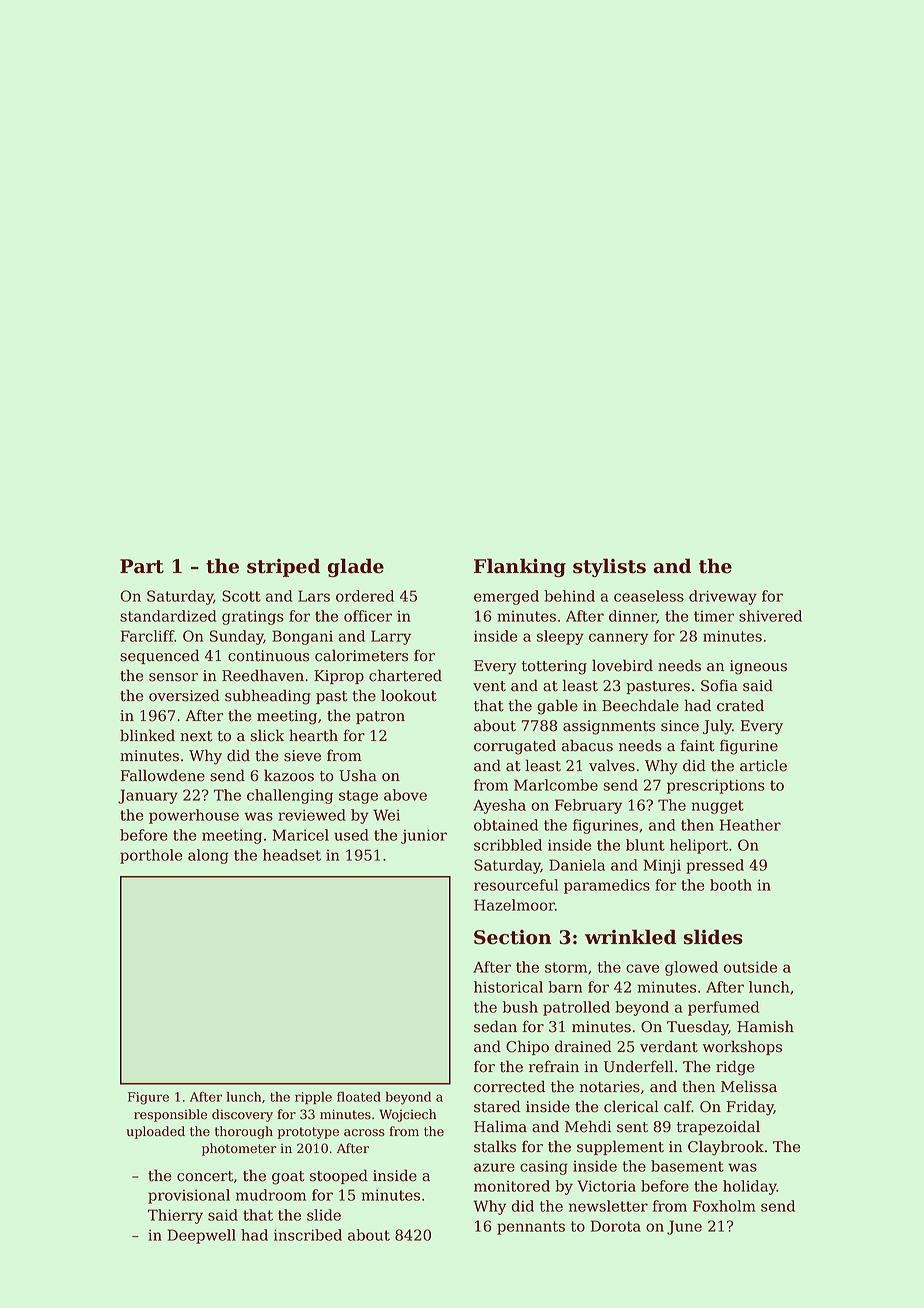  What do you see at coordinates (726, 1148) in the page?
I see `Claybrook` at bounding box center [726, 1148].
